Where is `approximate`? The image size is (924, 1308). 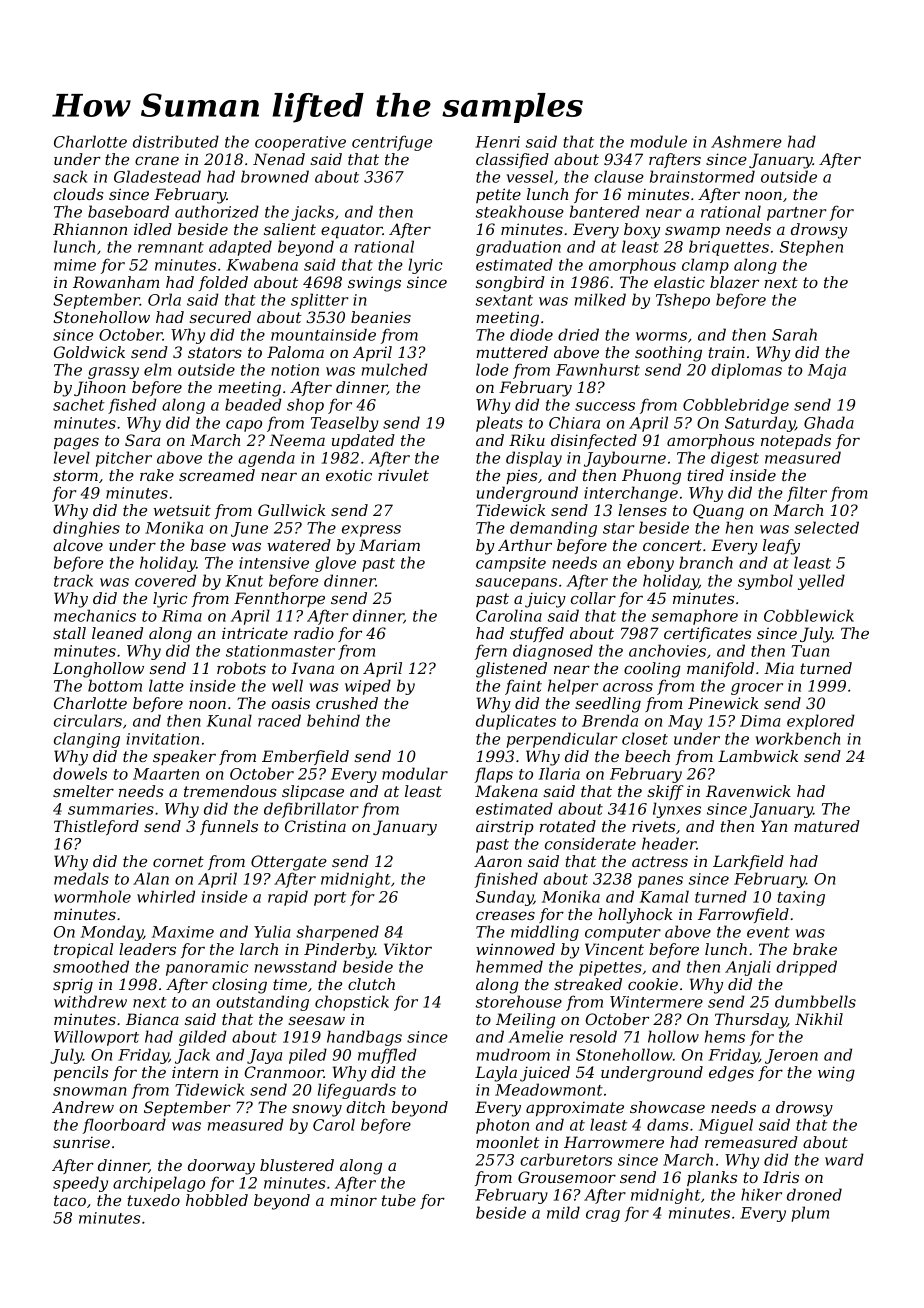
approximate is located at coordinates (575, 1109).
